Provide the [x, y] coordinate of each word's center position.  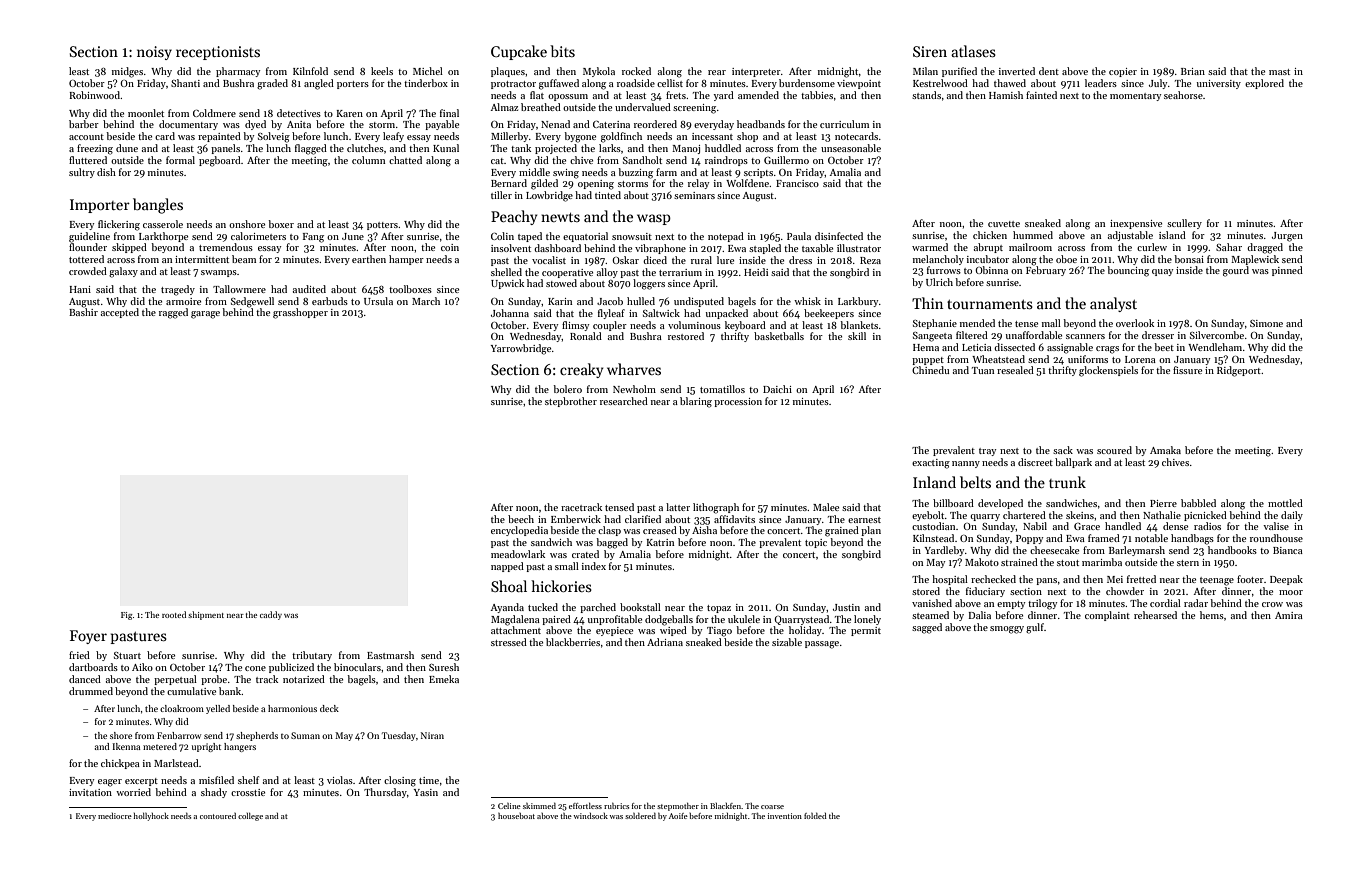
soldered [640, 815]
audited [309, 289]
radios [1207, 526]
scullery [1184, 224]
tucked [543, 607]
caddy [271, 615]
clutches [365, 148]
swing [566, 174]
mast [1279, 72]
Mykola [599, 72]
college [250, 816]
